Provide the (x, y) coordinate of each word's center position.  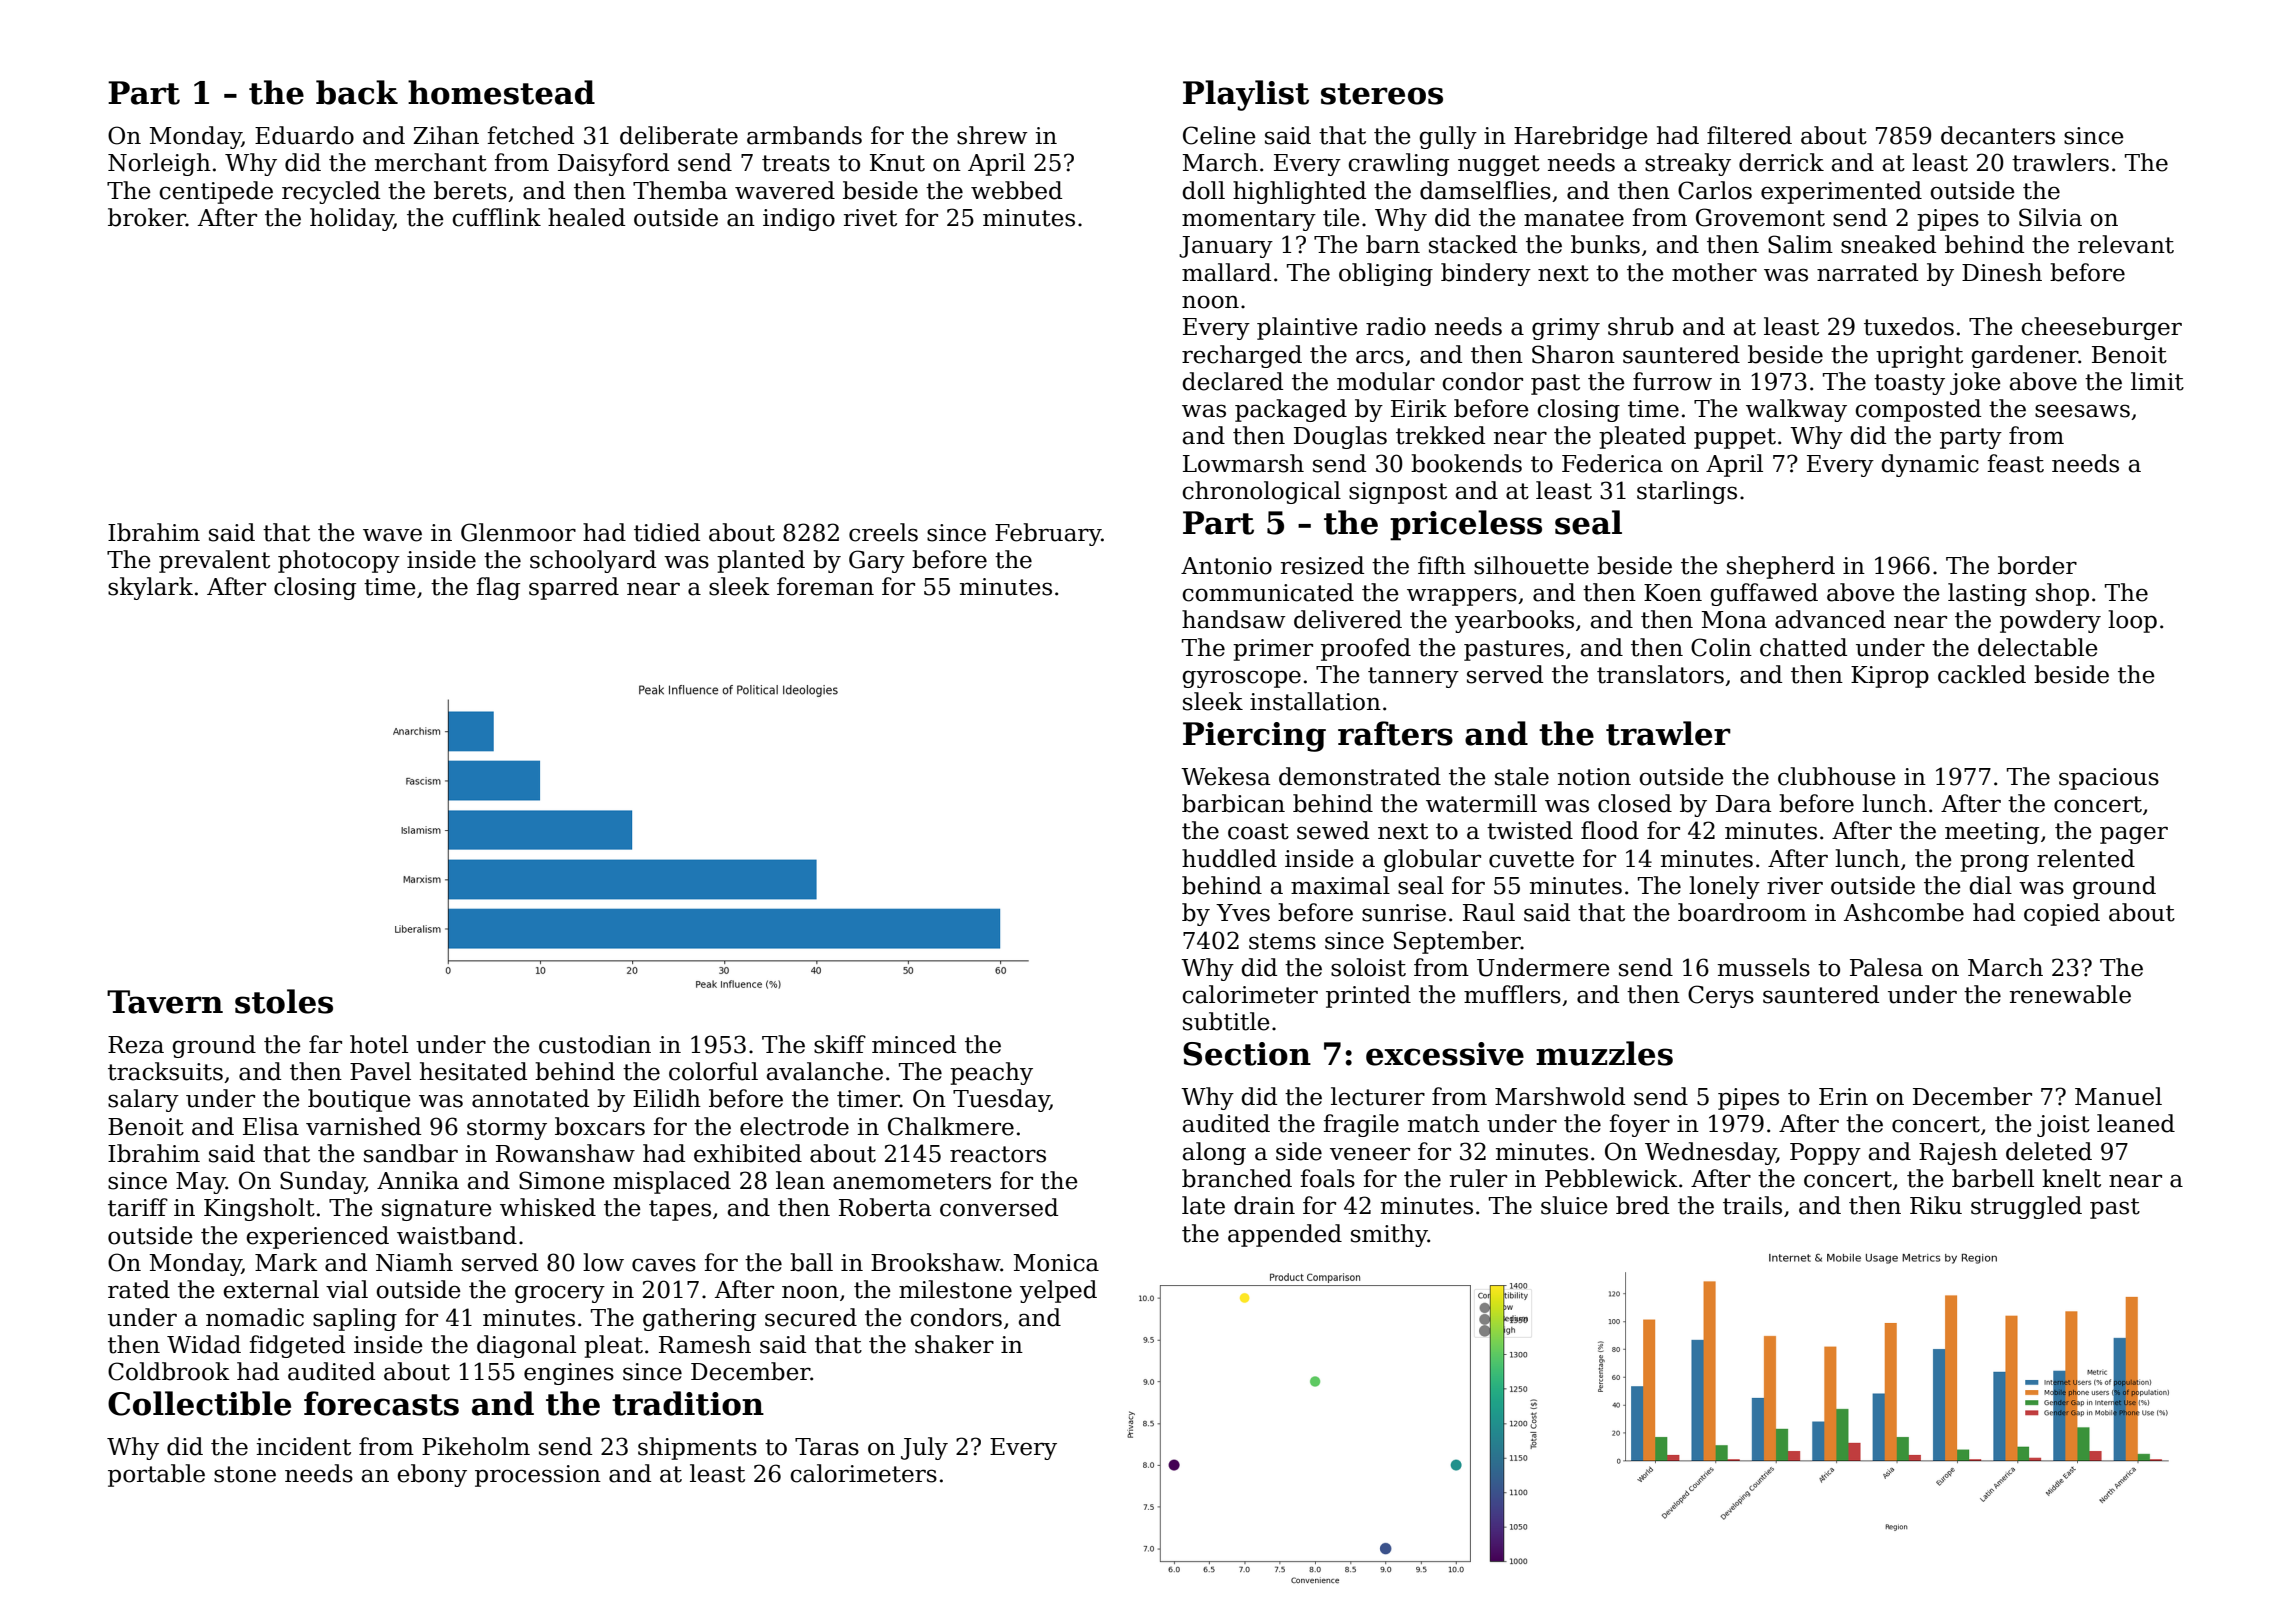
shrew (992, 135)
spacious (2109, 779)
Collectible (199, 1403)
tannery (1413, 677)
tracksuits (165, 1071)
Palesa (1886, 967)
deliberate (679, 135)
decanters (1998, 135)
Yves (1243, 913)
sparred (574, 588)
